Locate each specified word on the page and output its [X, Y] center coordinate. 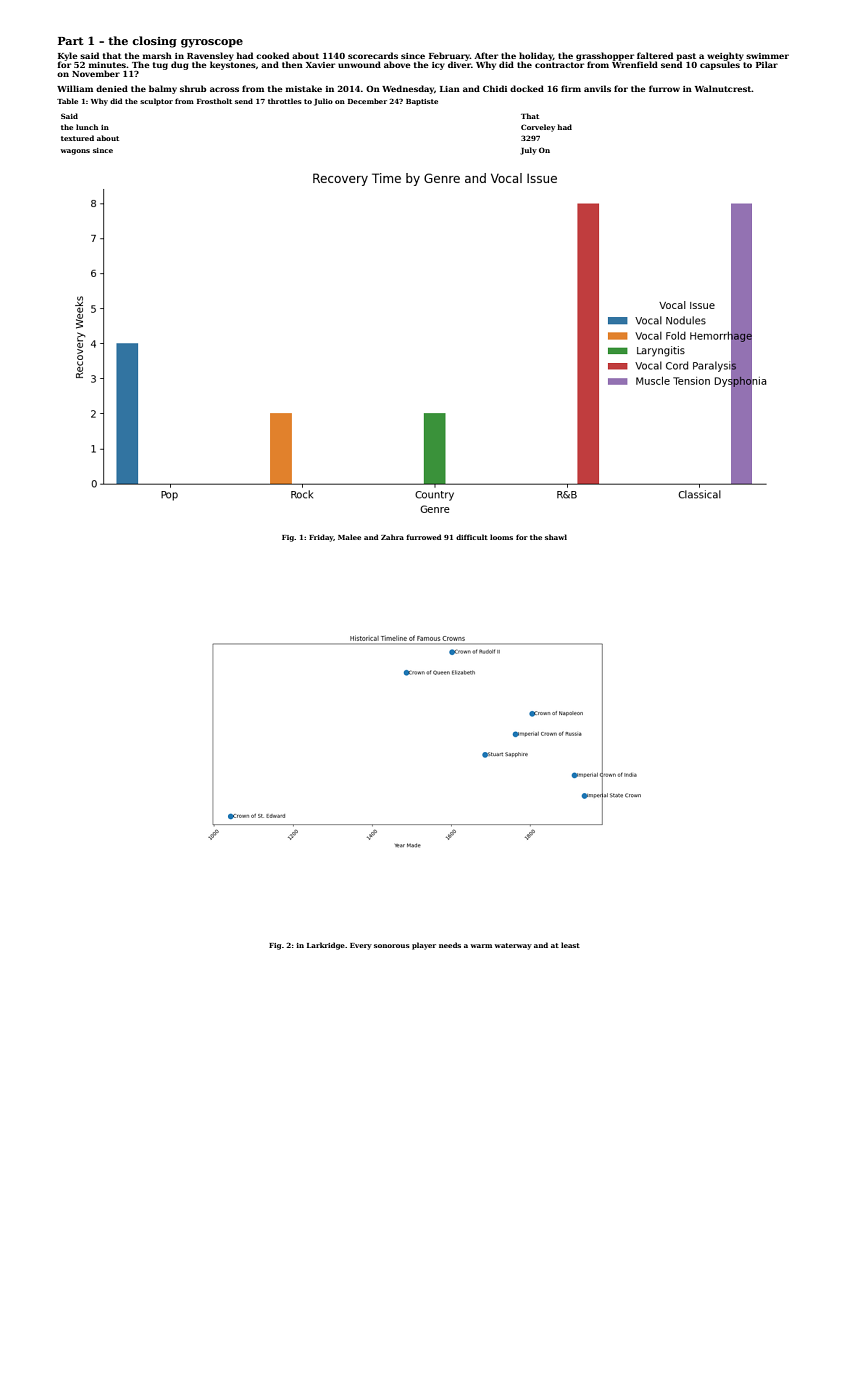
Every [361, 946]
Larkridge [326, 946]
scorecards [373, 55]
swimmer [767, 56]
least [570, 945]
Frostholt [214, 101]
